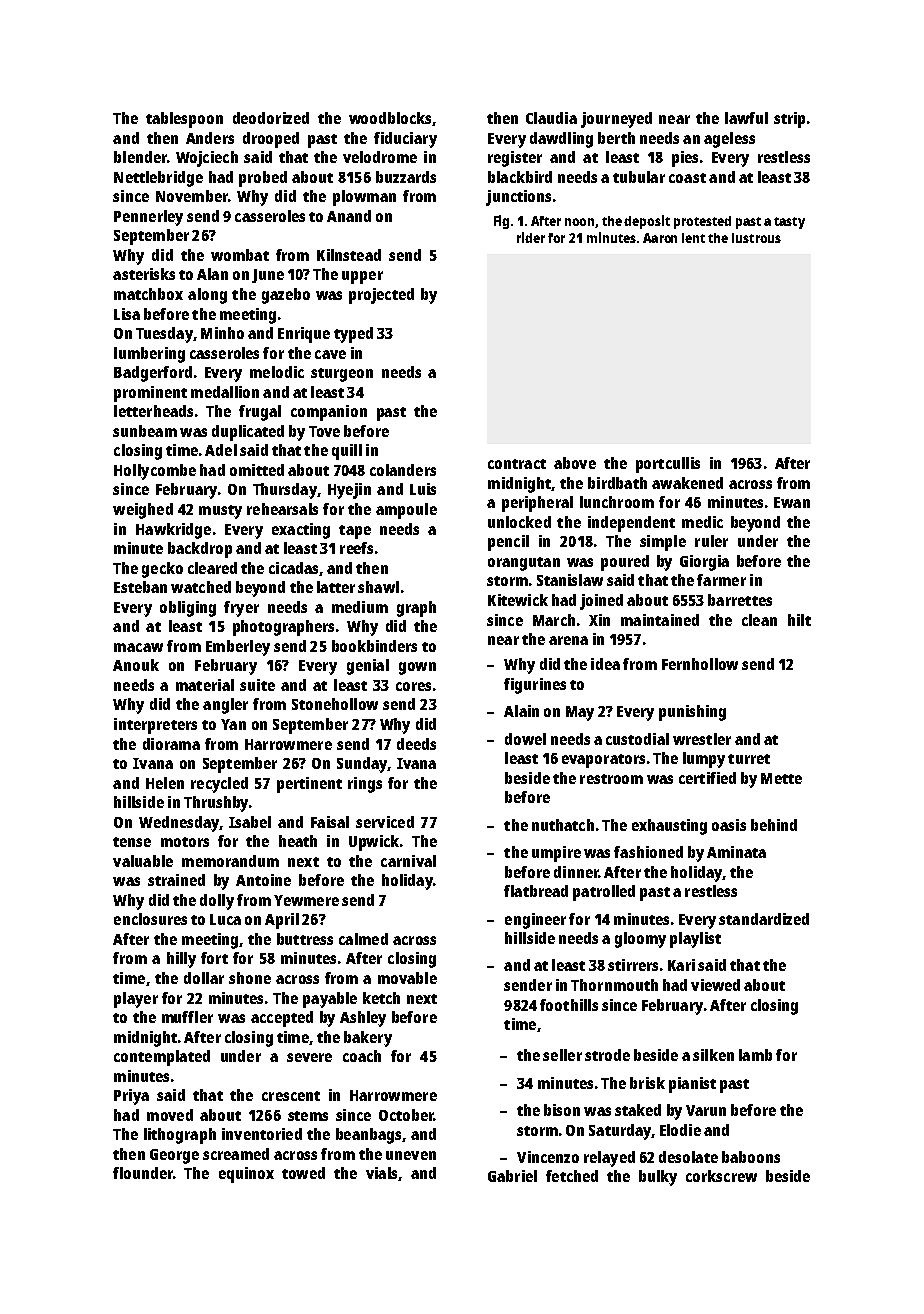 The width and height of the image is (924, 1314). What do you see at coordinates (536, 891) in the image?
I see `flatbread` at bounding box center [536, 891].
